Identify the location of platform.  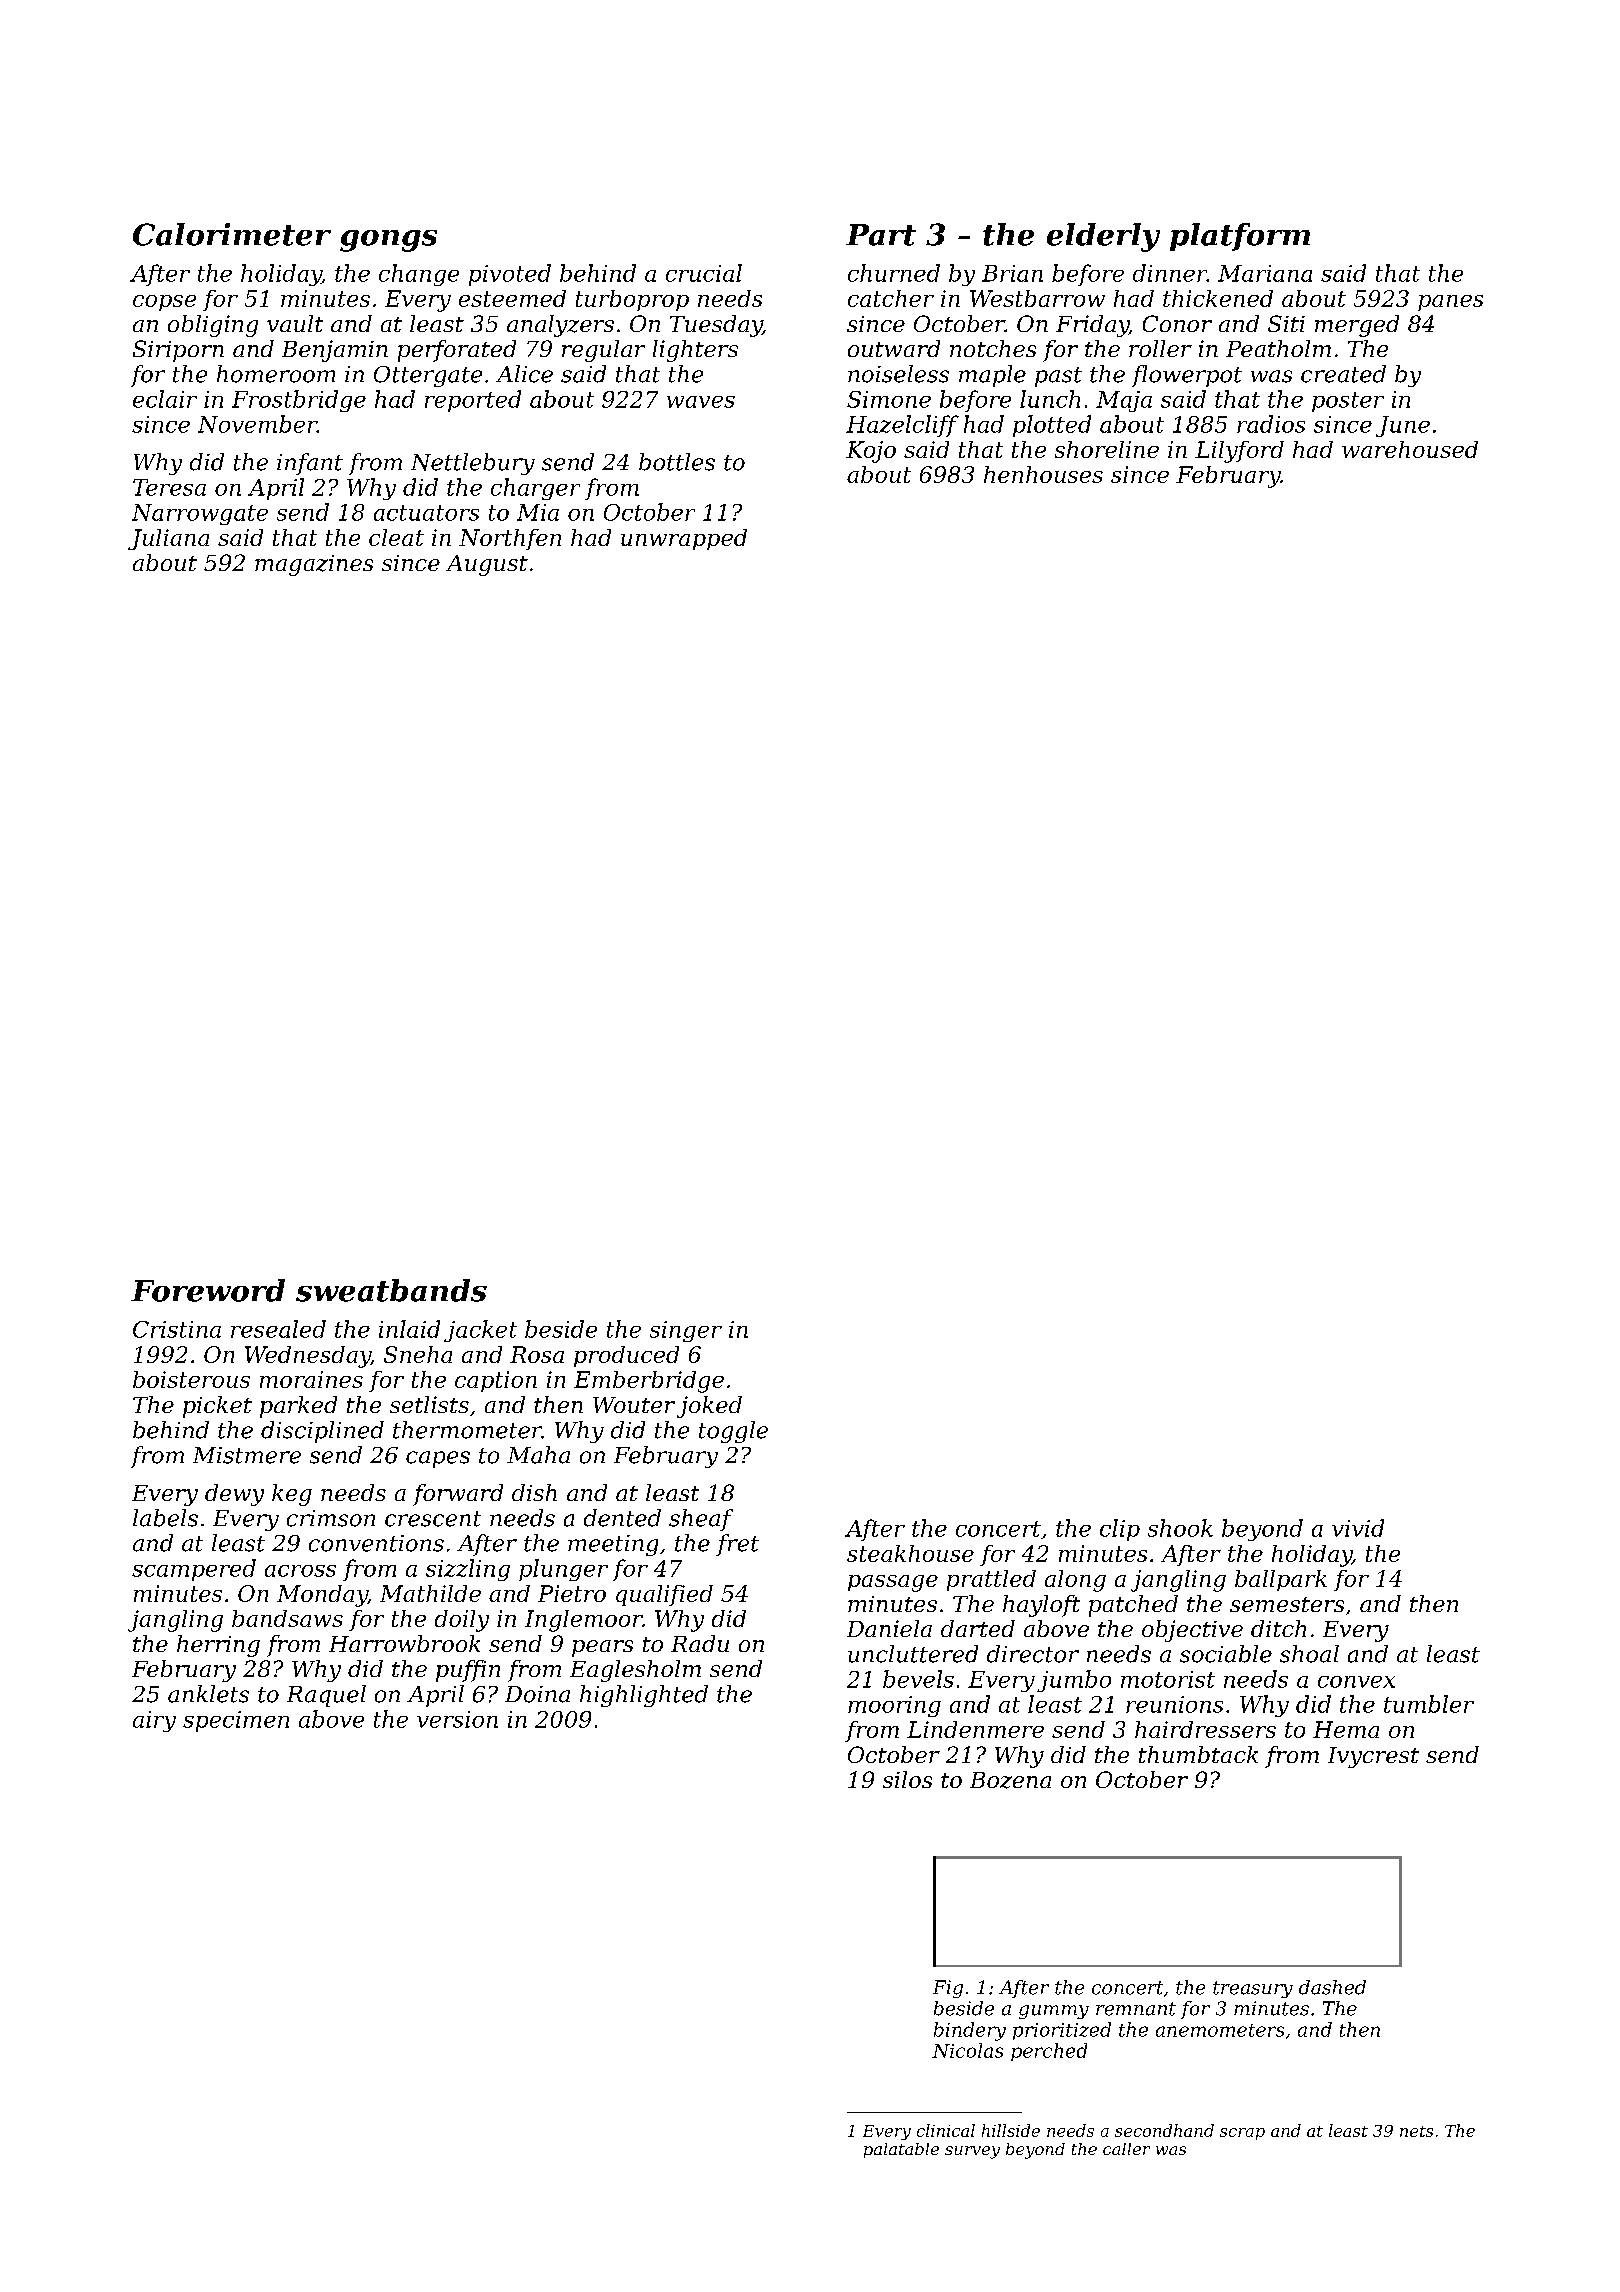
(1240, 237).
